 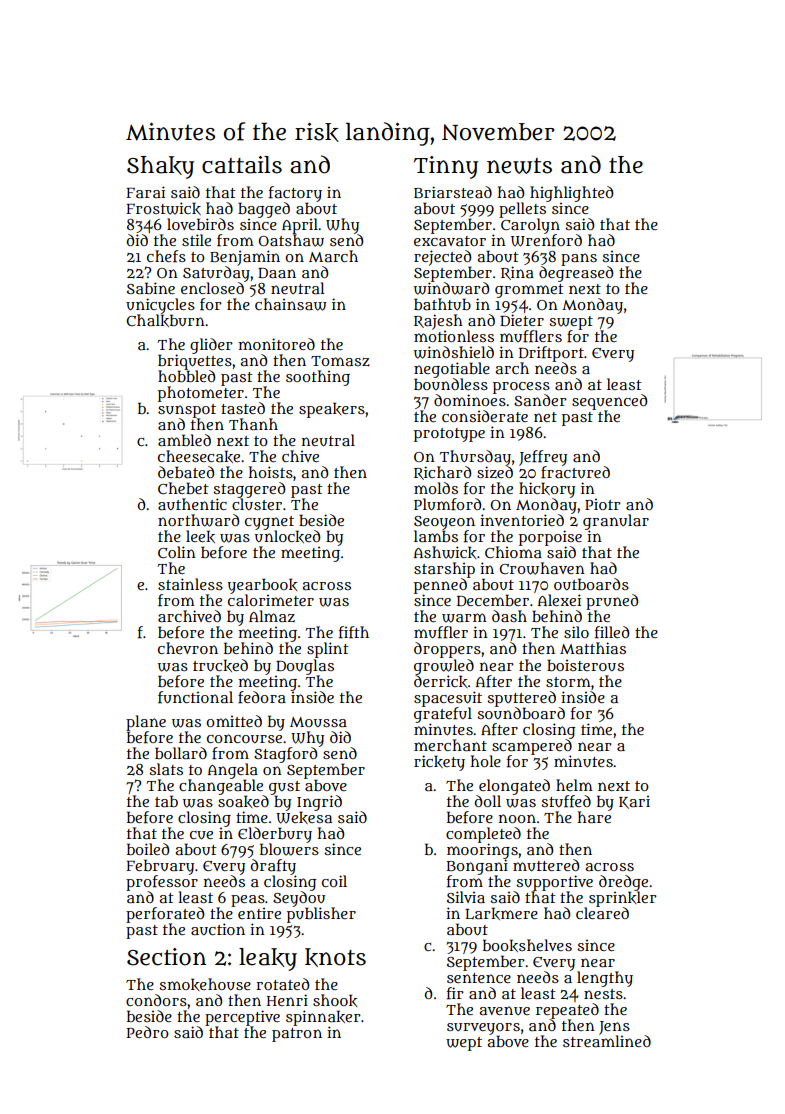 I want to click on Shaky, so click(x=160, y=167).
